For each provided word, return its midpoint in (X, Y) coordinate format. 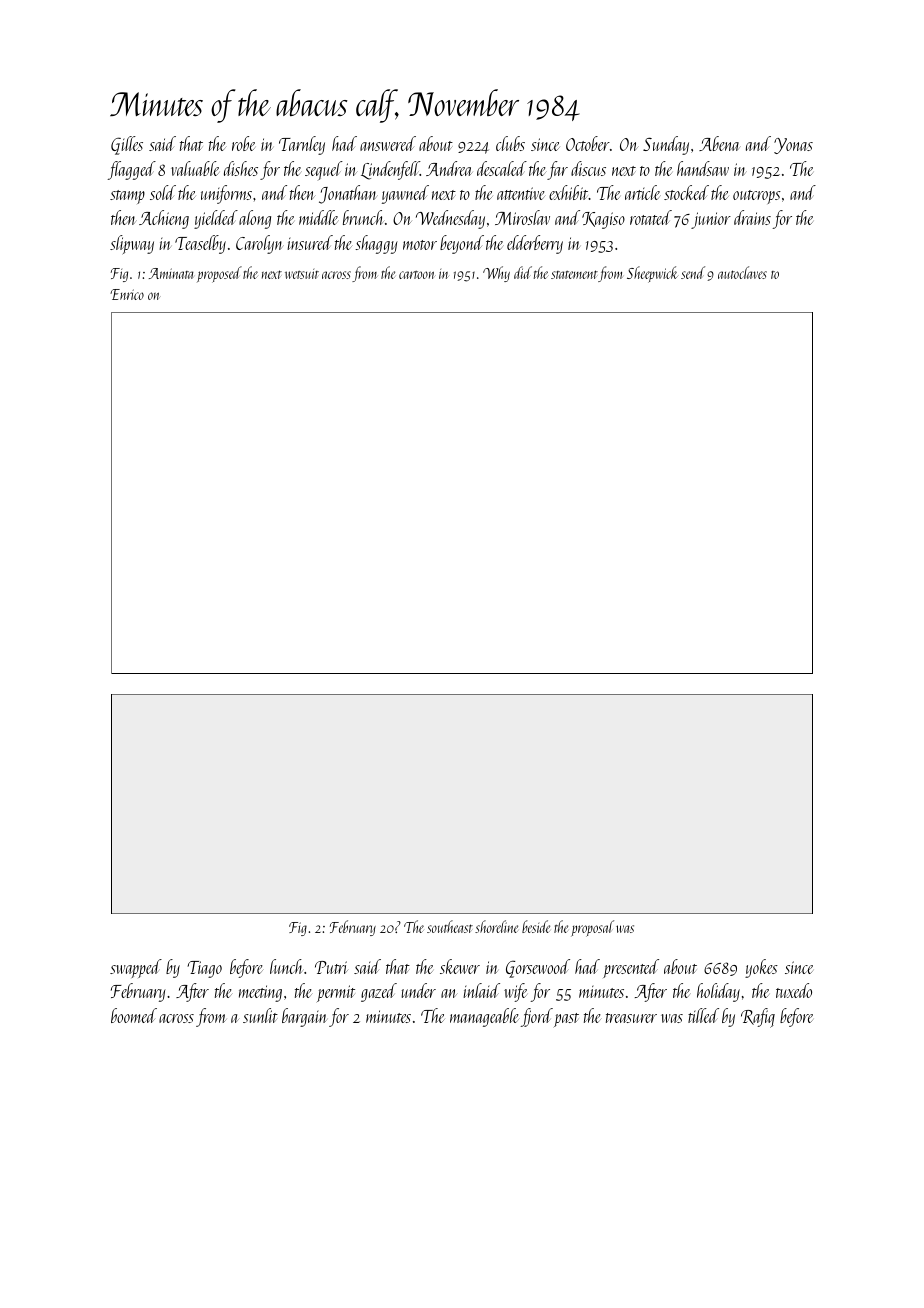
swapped (136, 968)
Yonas (793, 146)
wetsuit (302, 274)
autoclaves (742, 272)
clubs (510, 143)
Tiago (204, 969)
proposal (592, 928)
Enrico (127, 294)
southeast (450, 926)
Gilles (127, 145)
